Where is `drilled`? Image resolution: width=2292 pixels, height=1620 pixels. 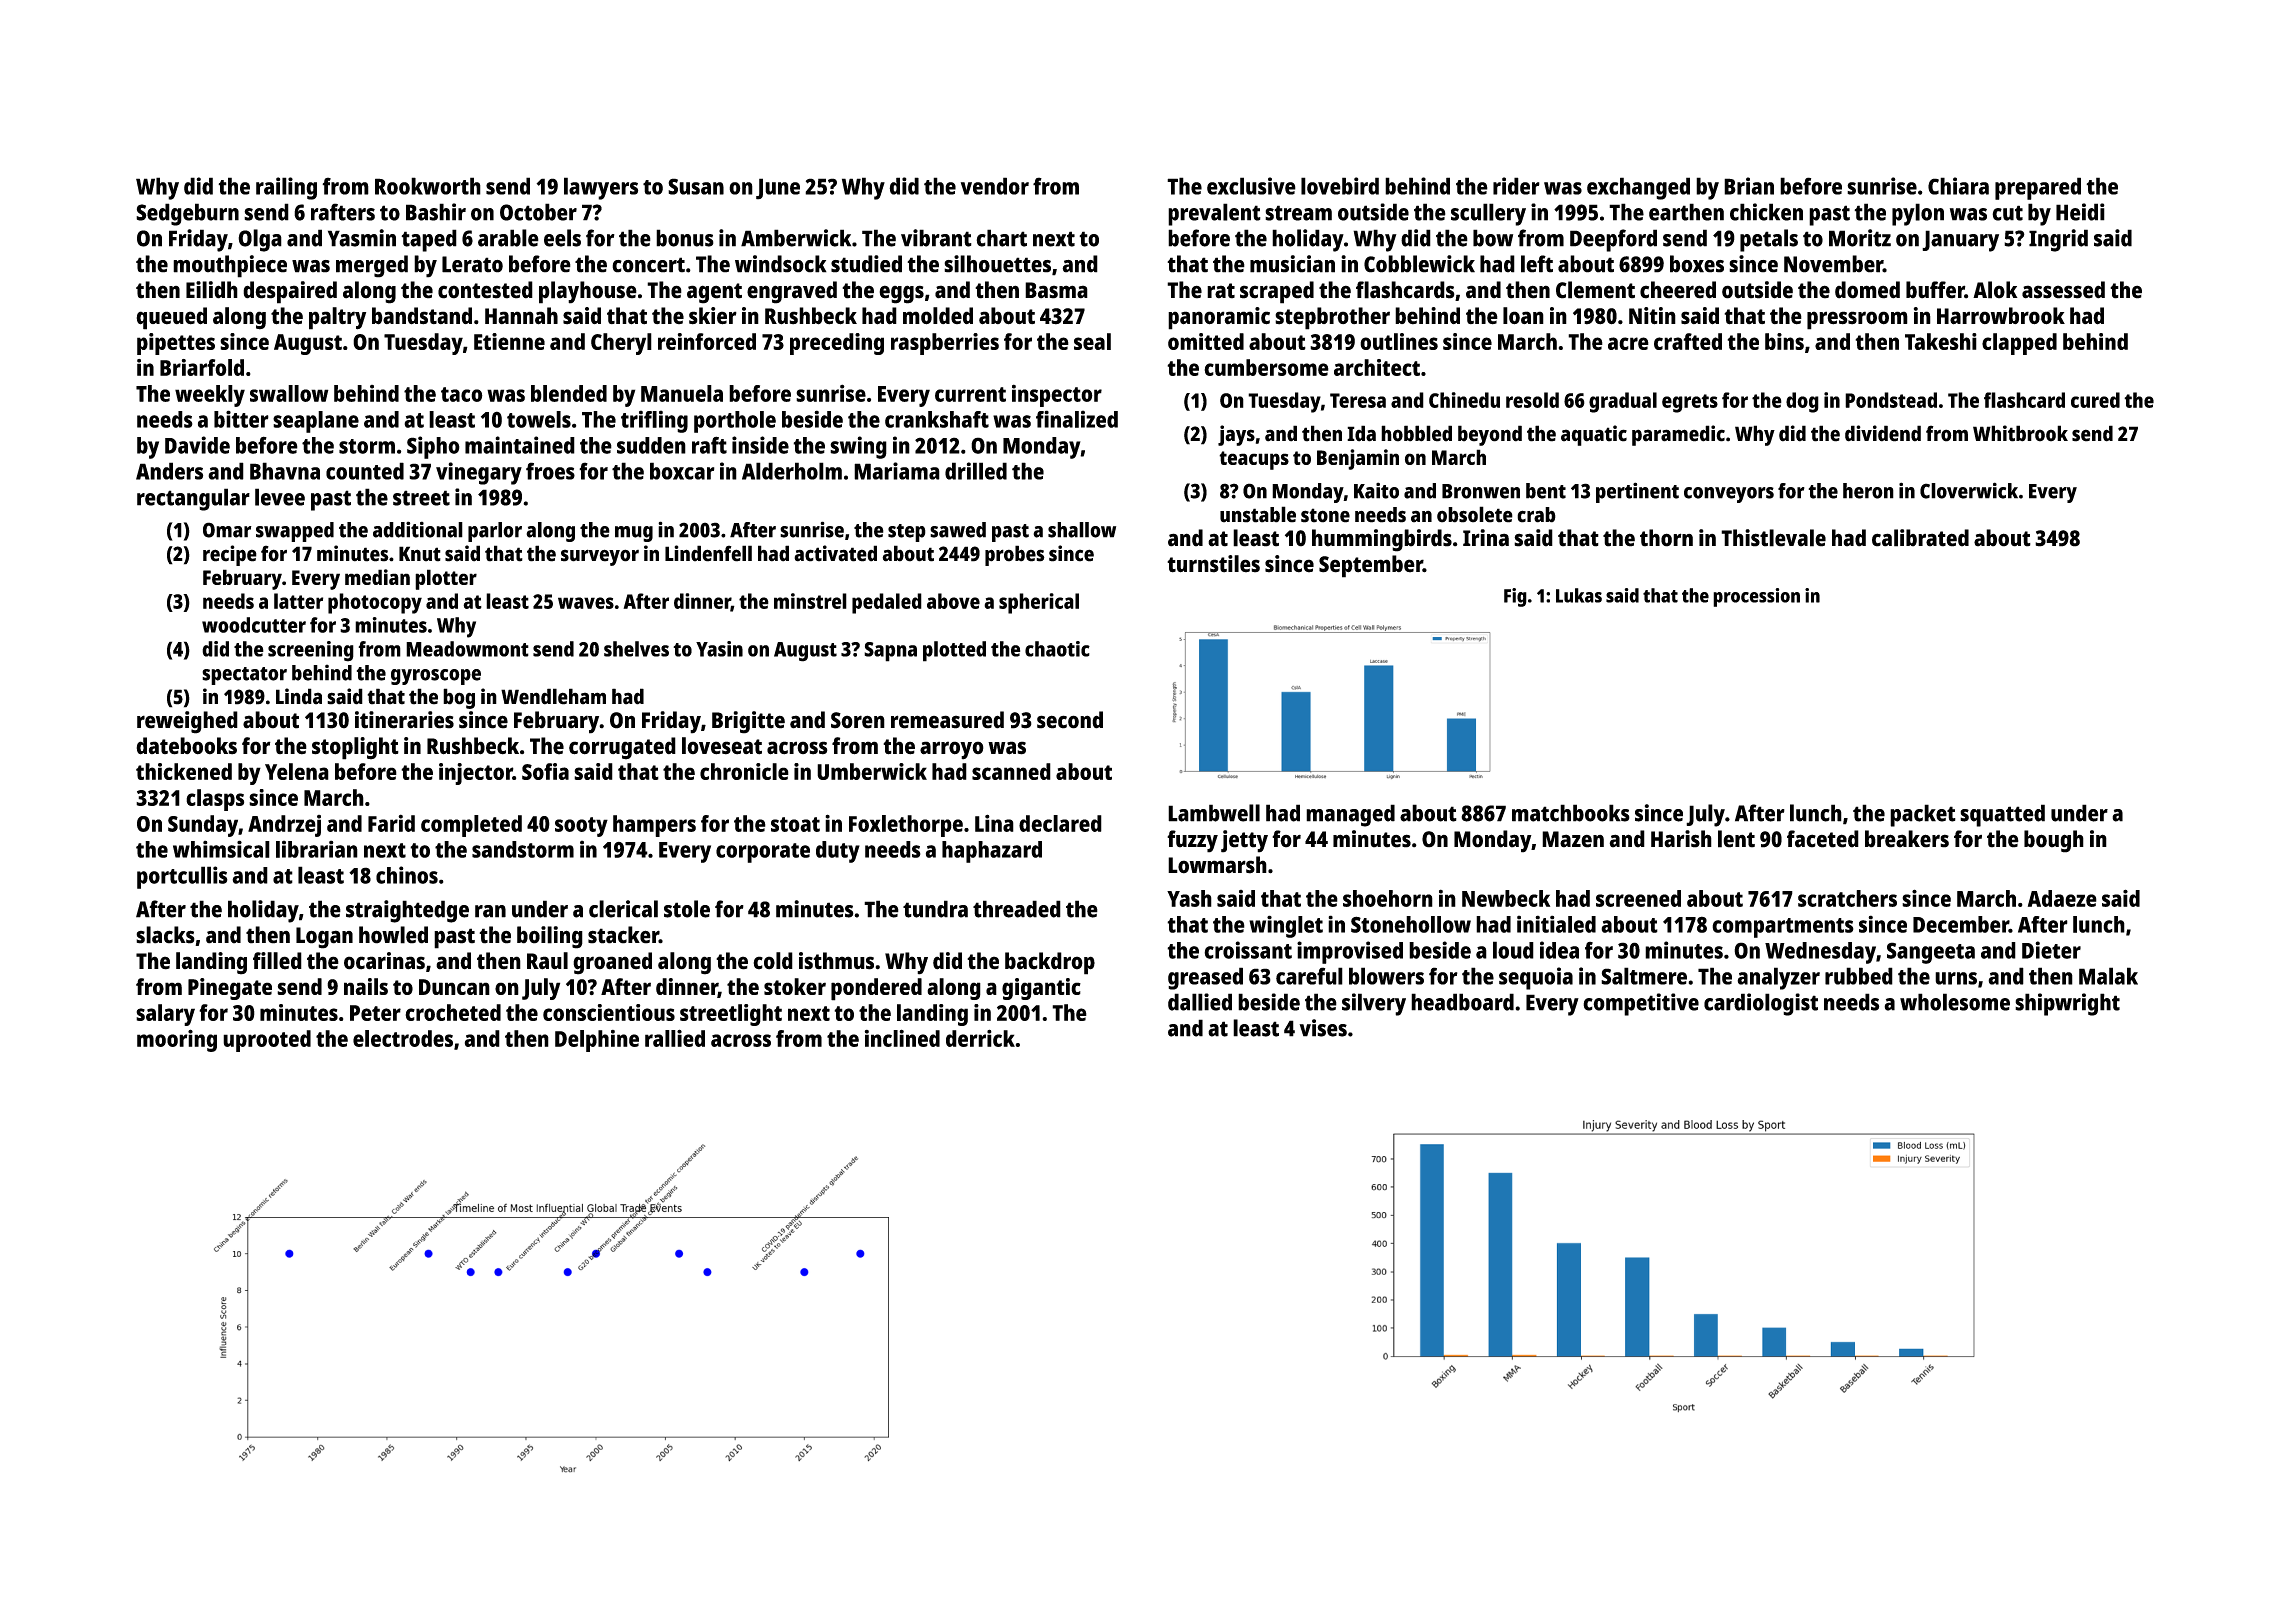 drilled is located at coordinates (976, 471).
